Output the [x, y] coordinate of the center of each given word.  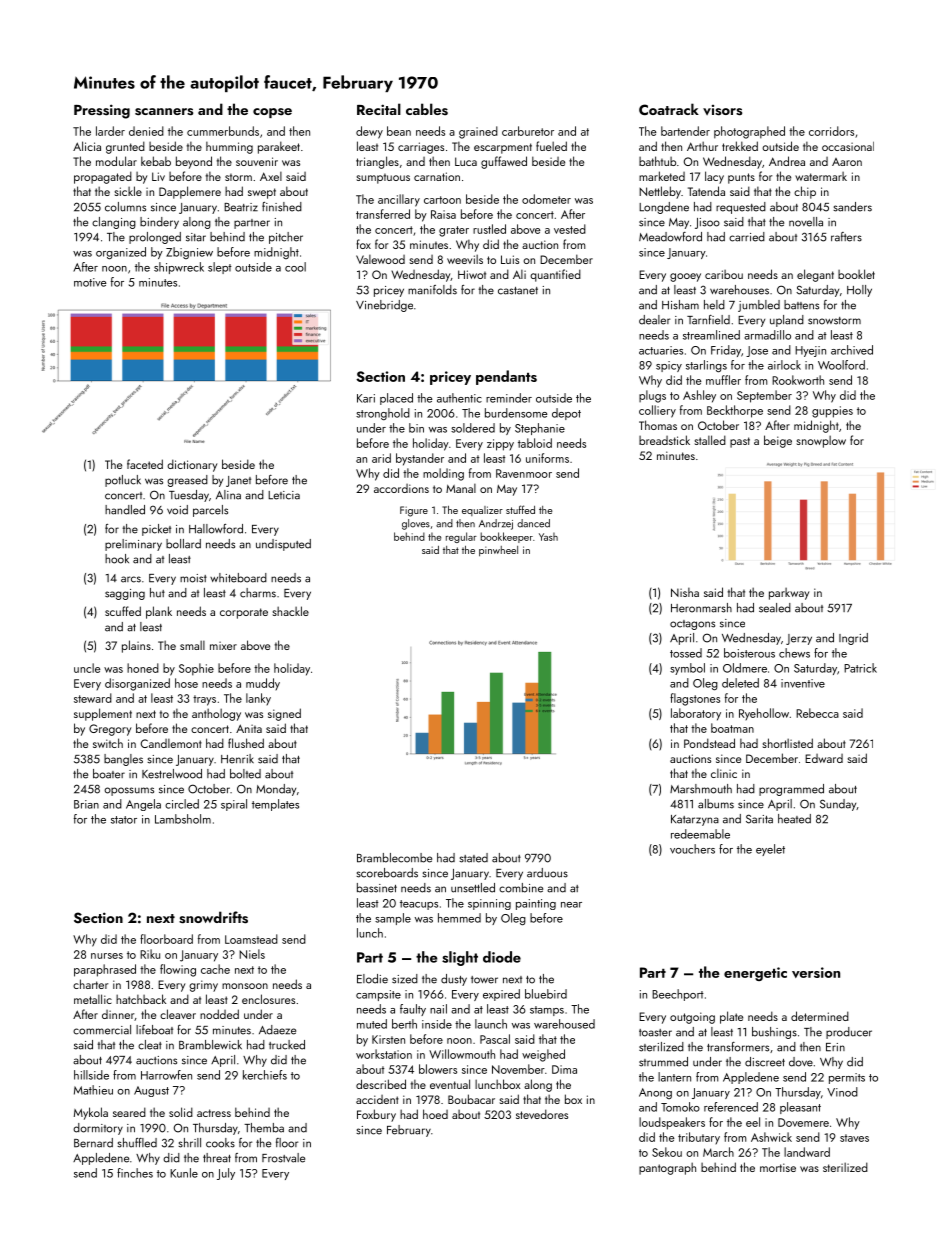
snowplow [821, 441]
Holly [859, 291]
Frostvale [283, 1158]
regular [461, 537]
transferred [383, 214]
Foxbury [376, 1115]
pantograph [667, 1168]
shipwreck [179, 268]
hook [117, 559]
